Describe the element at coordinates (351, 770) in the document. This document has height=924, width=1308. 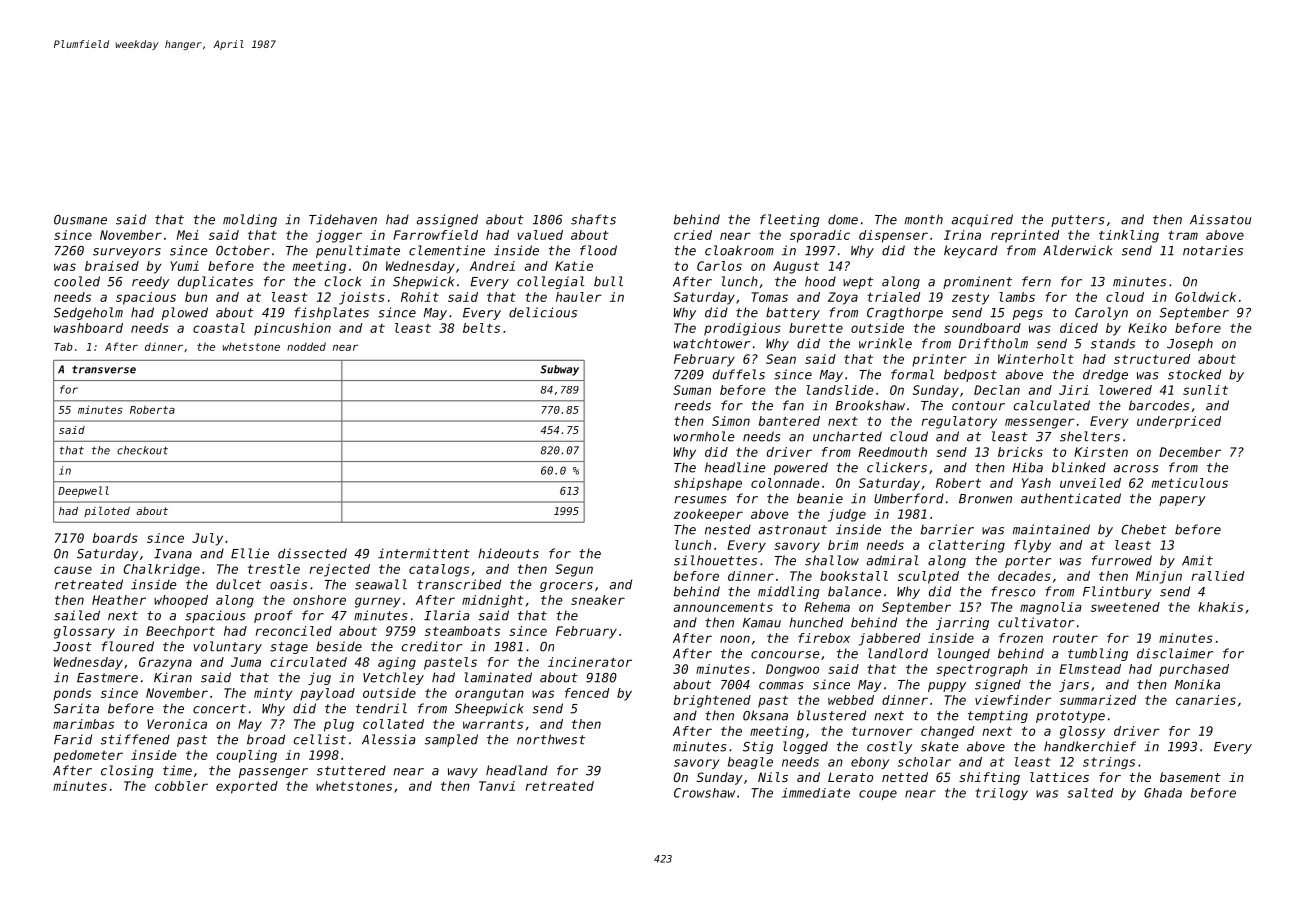
I see `stuttered` at that location.
